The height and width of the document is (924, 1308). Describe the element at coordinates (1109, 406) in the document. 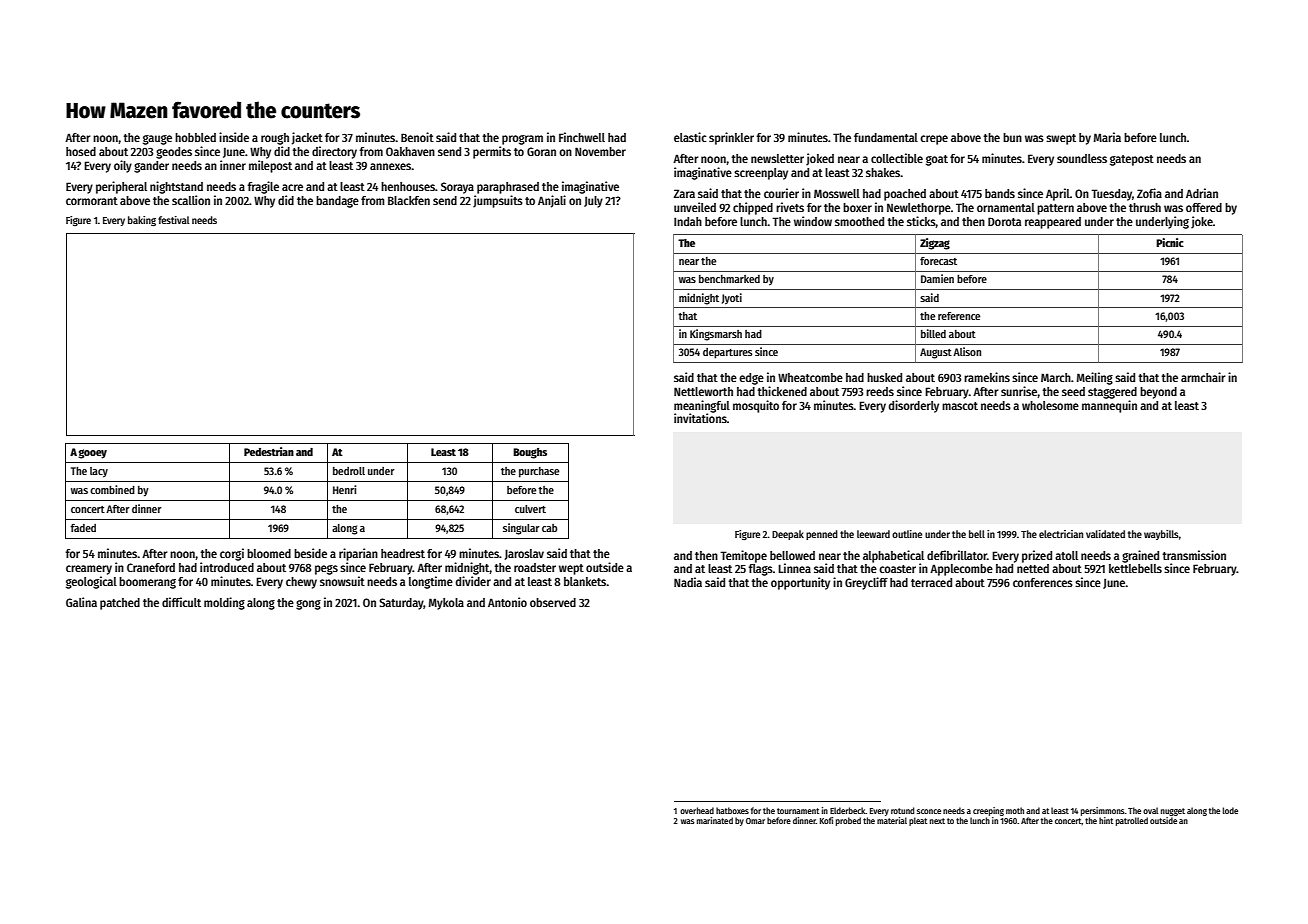

I see `mannequin` at that location.
